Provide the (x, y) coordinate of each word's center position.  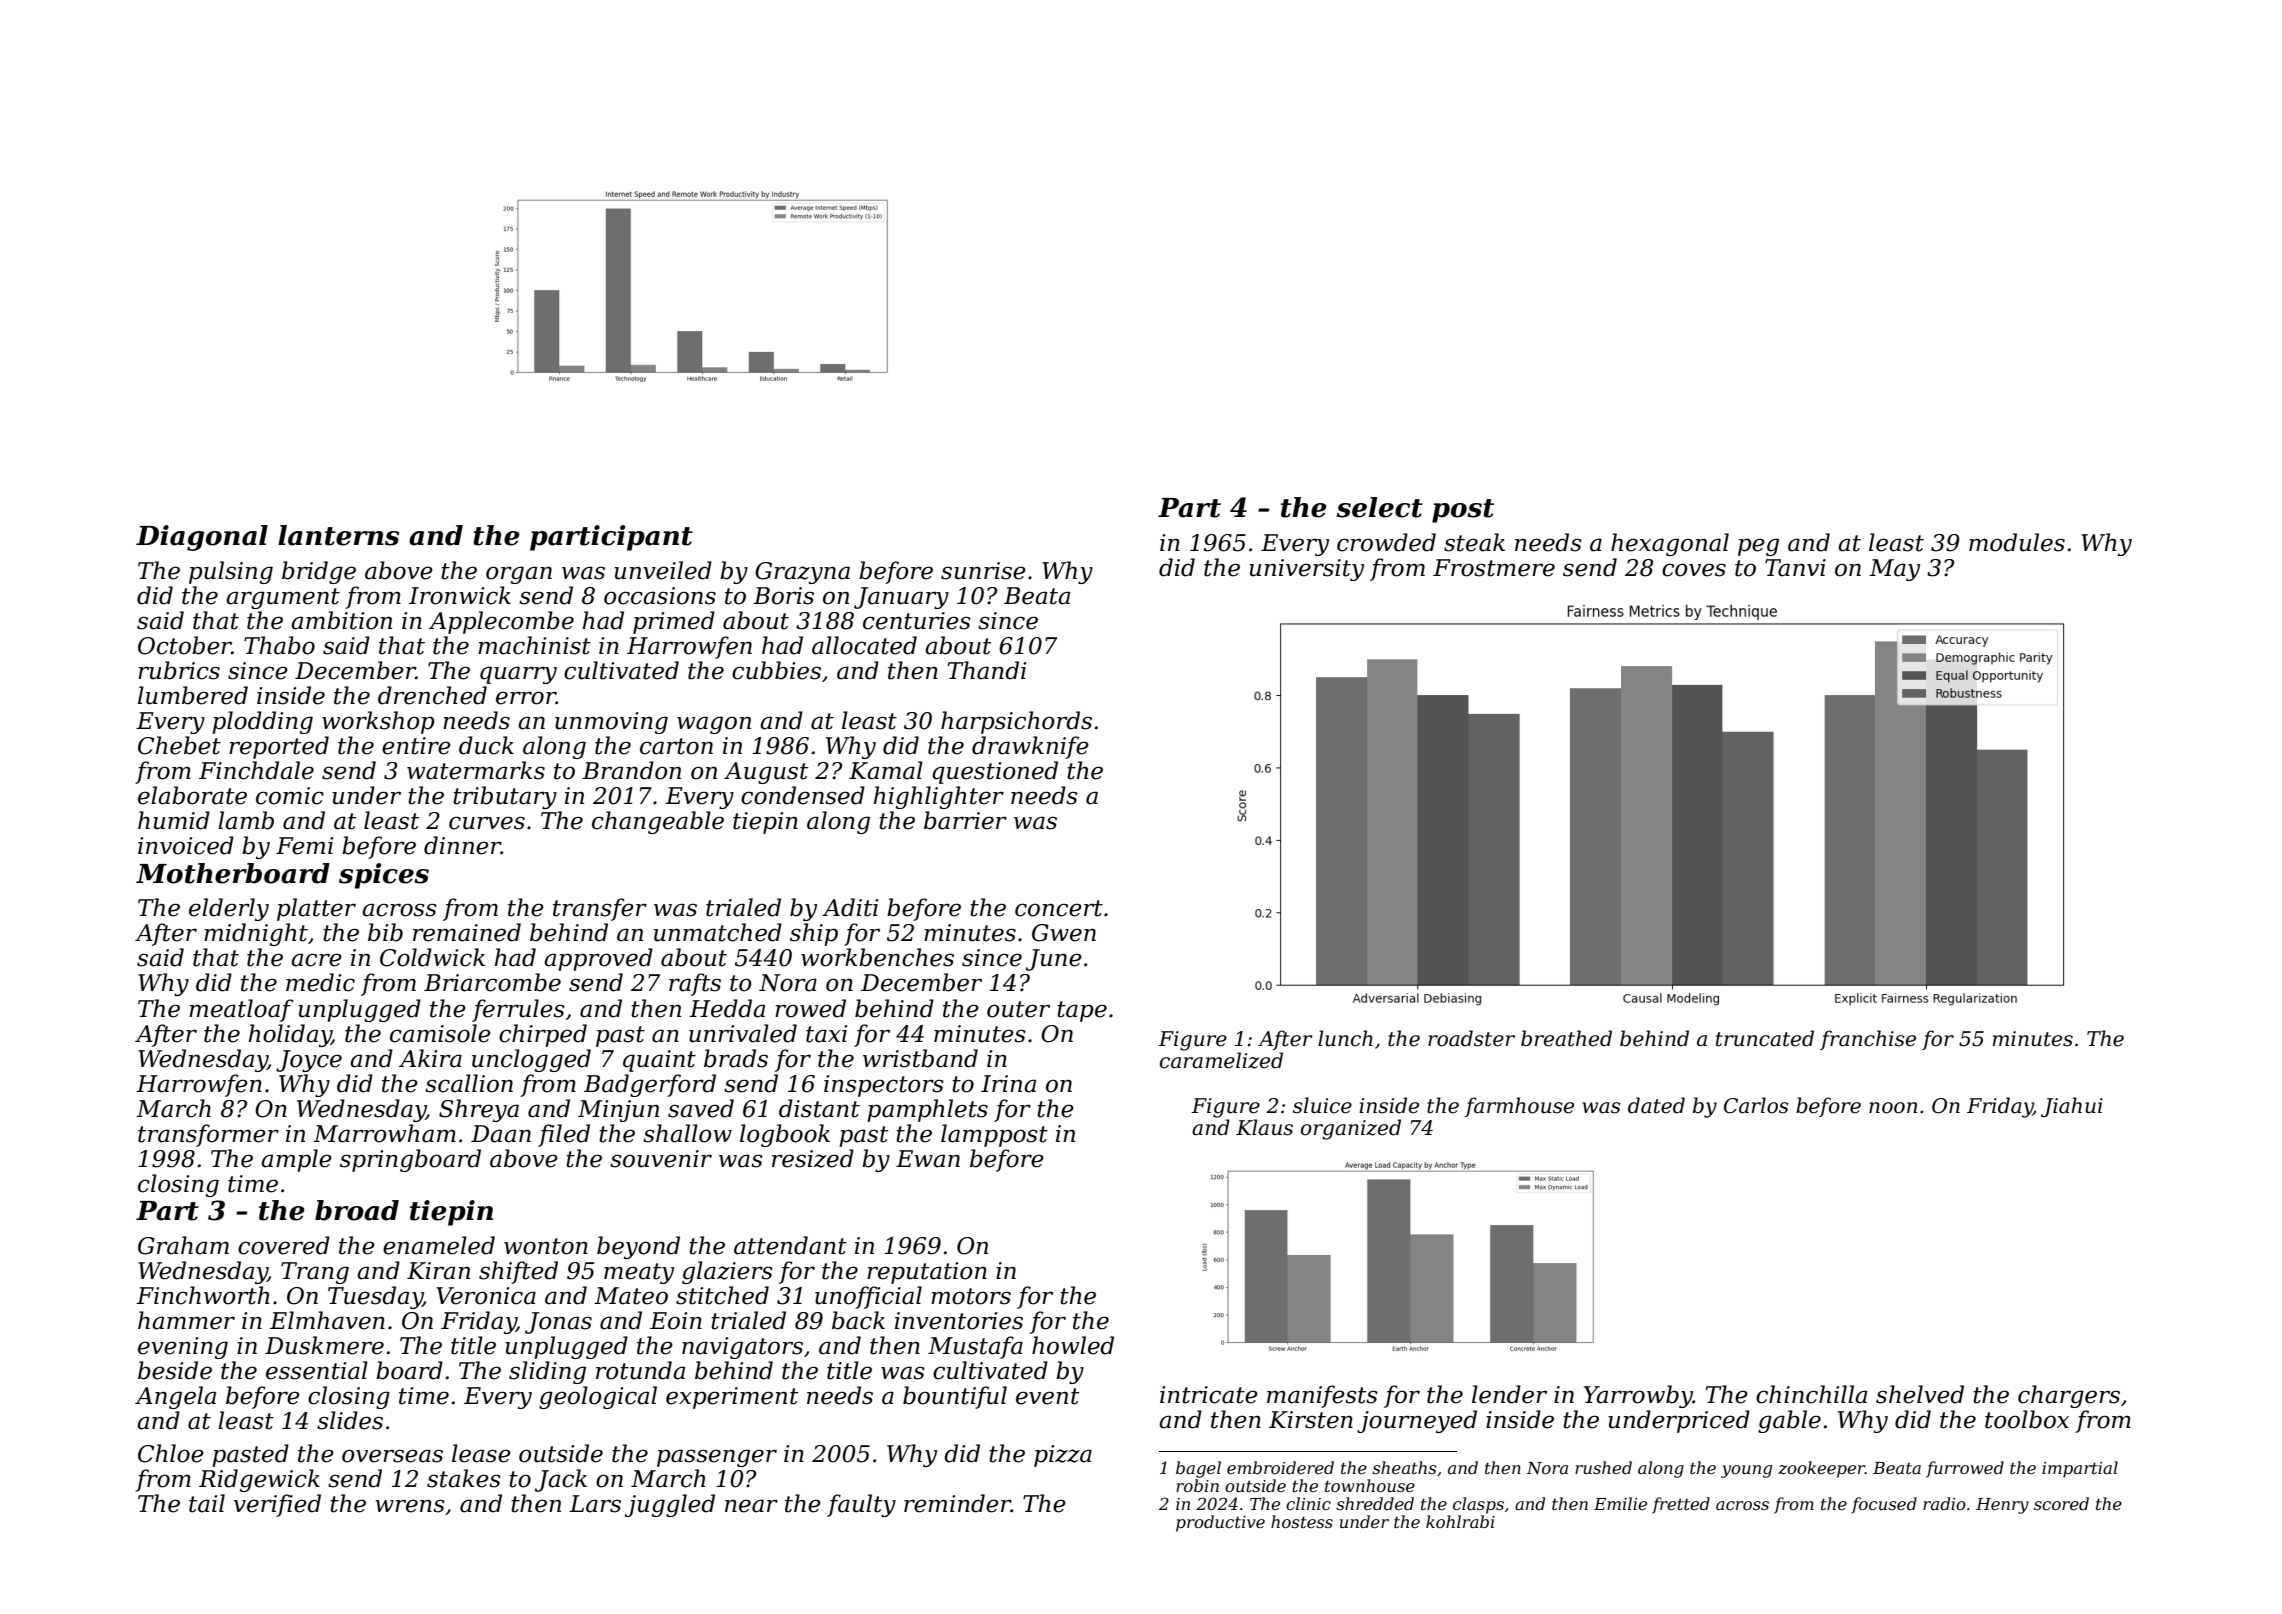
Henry (2002, 1506)
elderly (229, 909)
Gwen (1064, 933)
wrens (410, 1506)
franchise (1868, 1040)
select (1380, 507)
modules (2017, 542)
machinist (534, 645)
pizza (1063, 1456)
